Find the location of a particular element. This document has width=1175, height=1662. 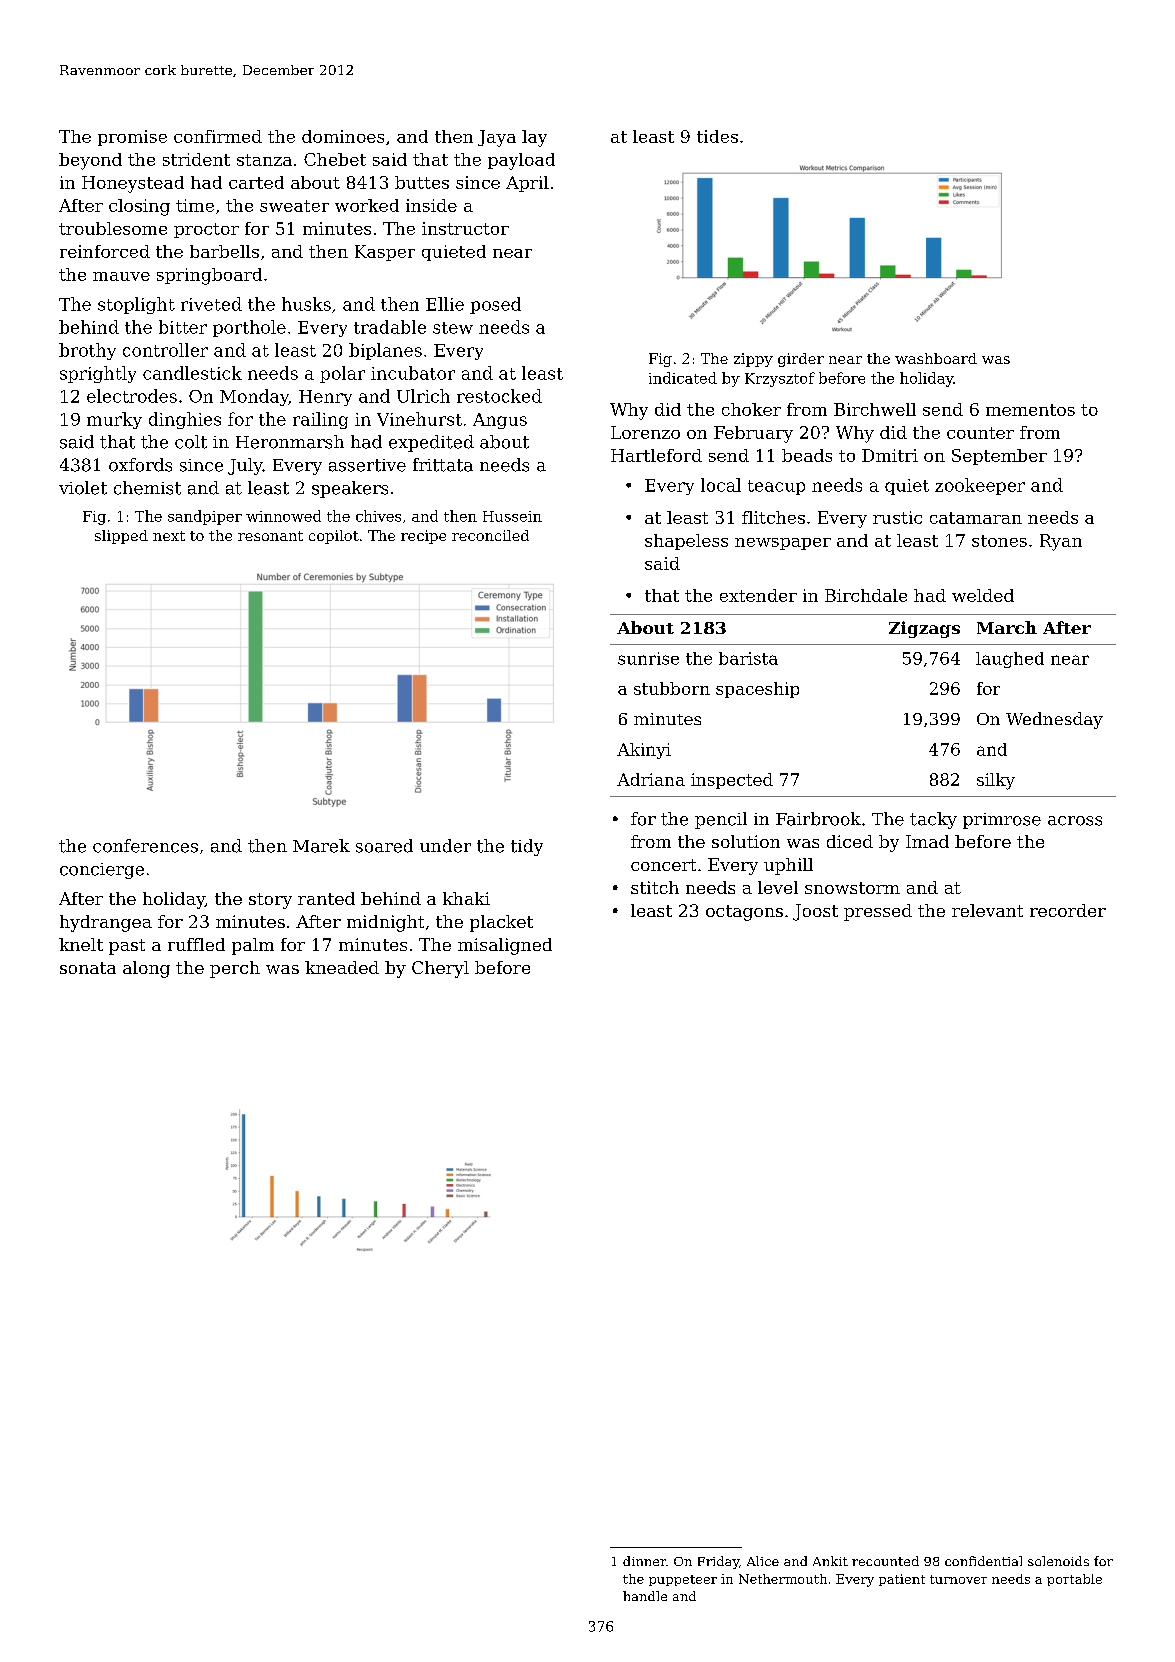

misaligned is located at coordinates (505, 946).
